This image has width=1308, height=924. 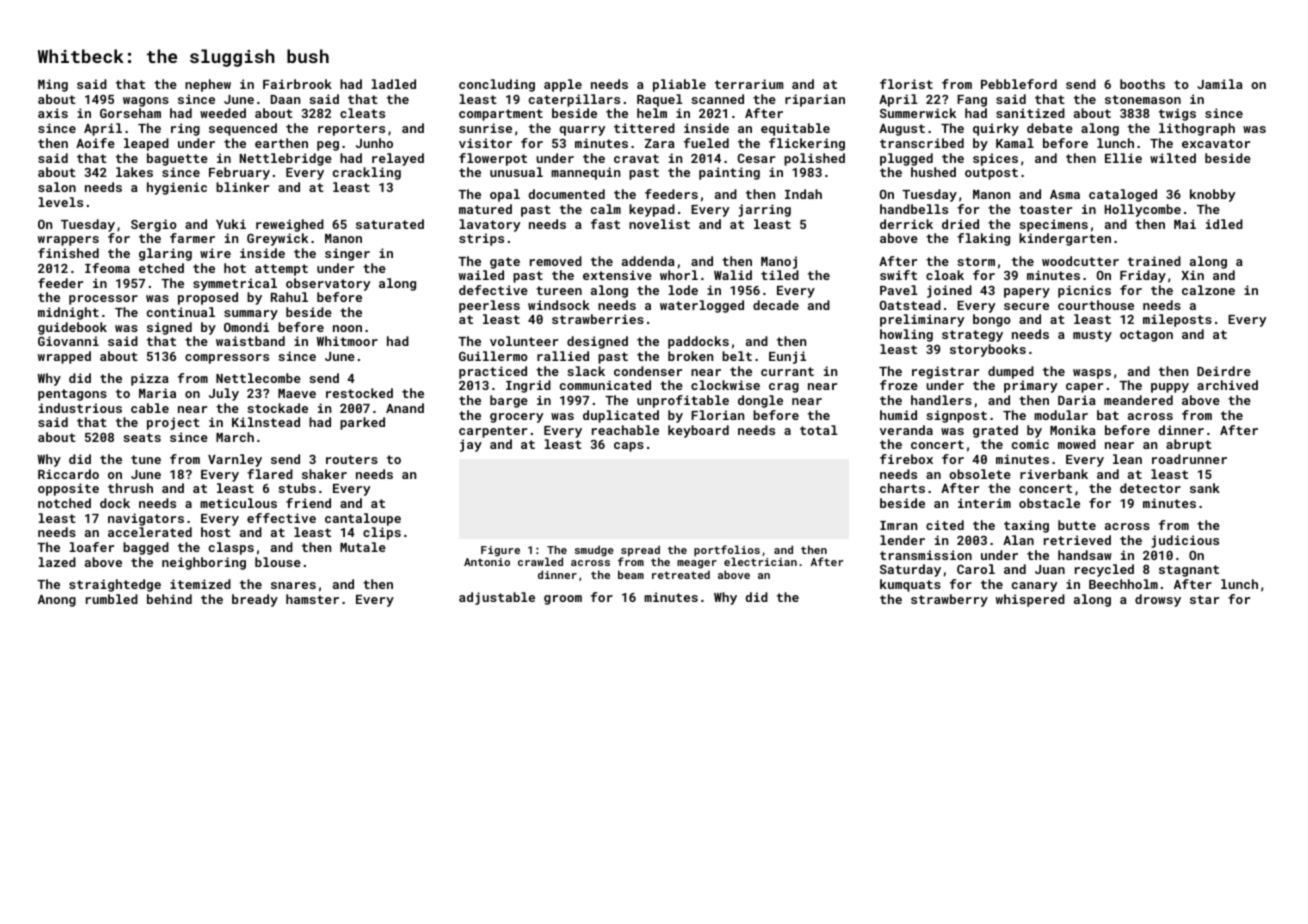 What do you see at coordinates (779, 262) in the image?
I see `Manoj` at bounding box center [779, 262].
